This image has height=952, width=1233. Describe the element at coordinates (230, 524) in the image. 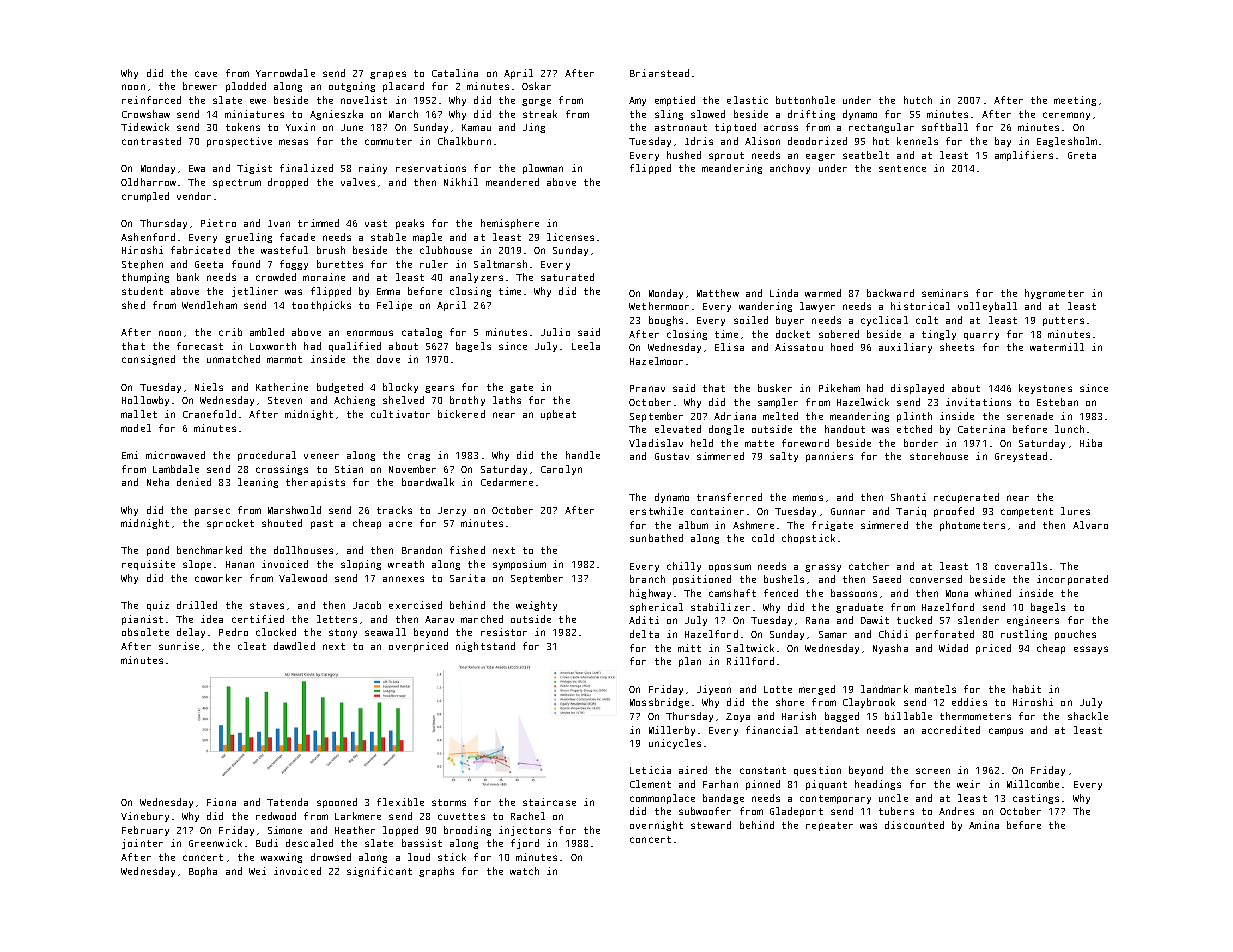

I see `sprocket` at that location.
